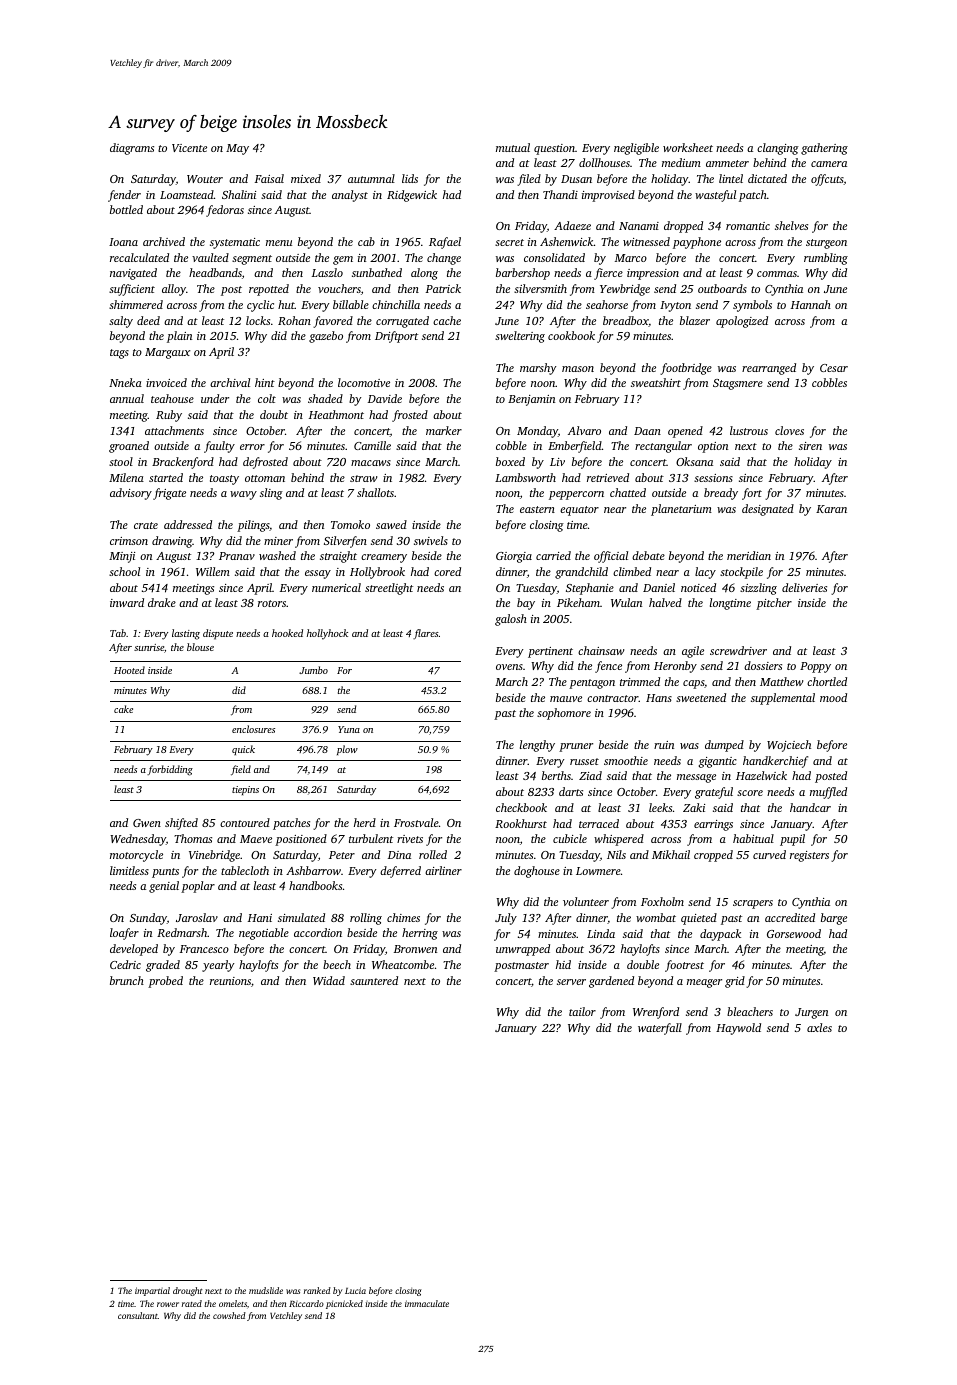 This screenshot has height=1385, width=957. I want to click on reunions, so click(230, 981).
